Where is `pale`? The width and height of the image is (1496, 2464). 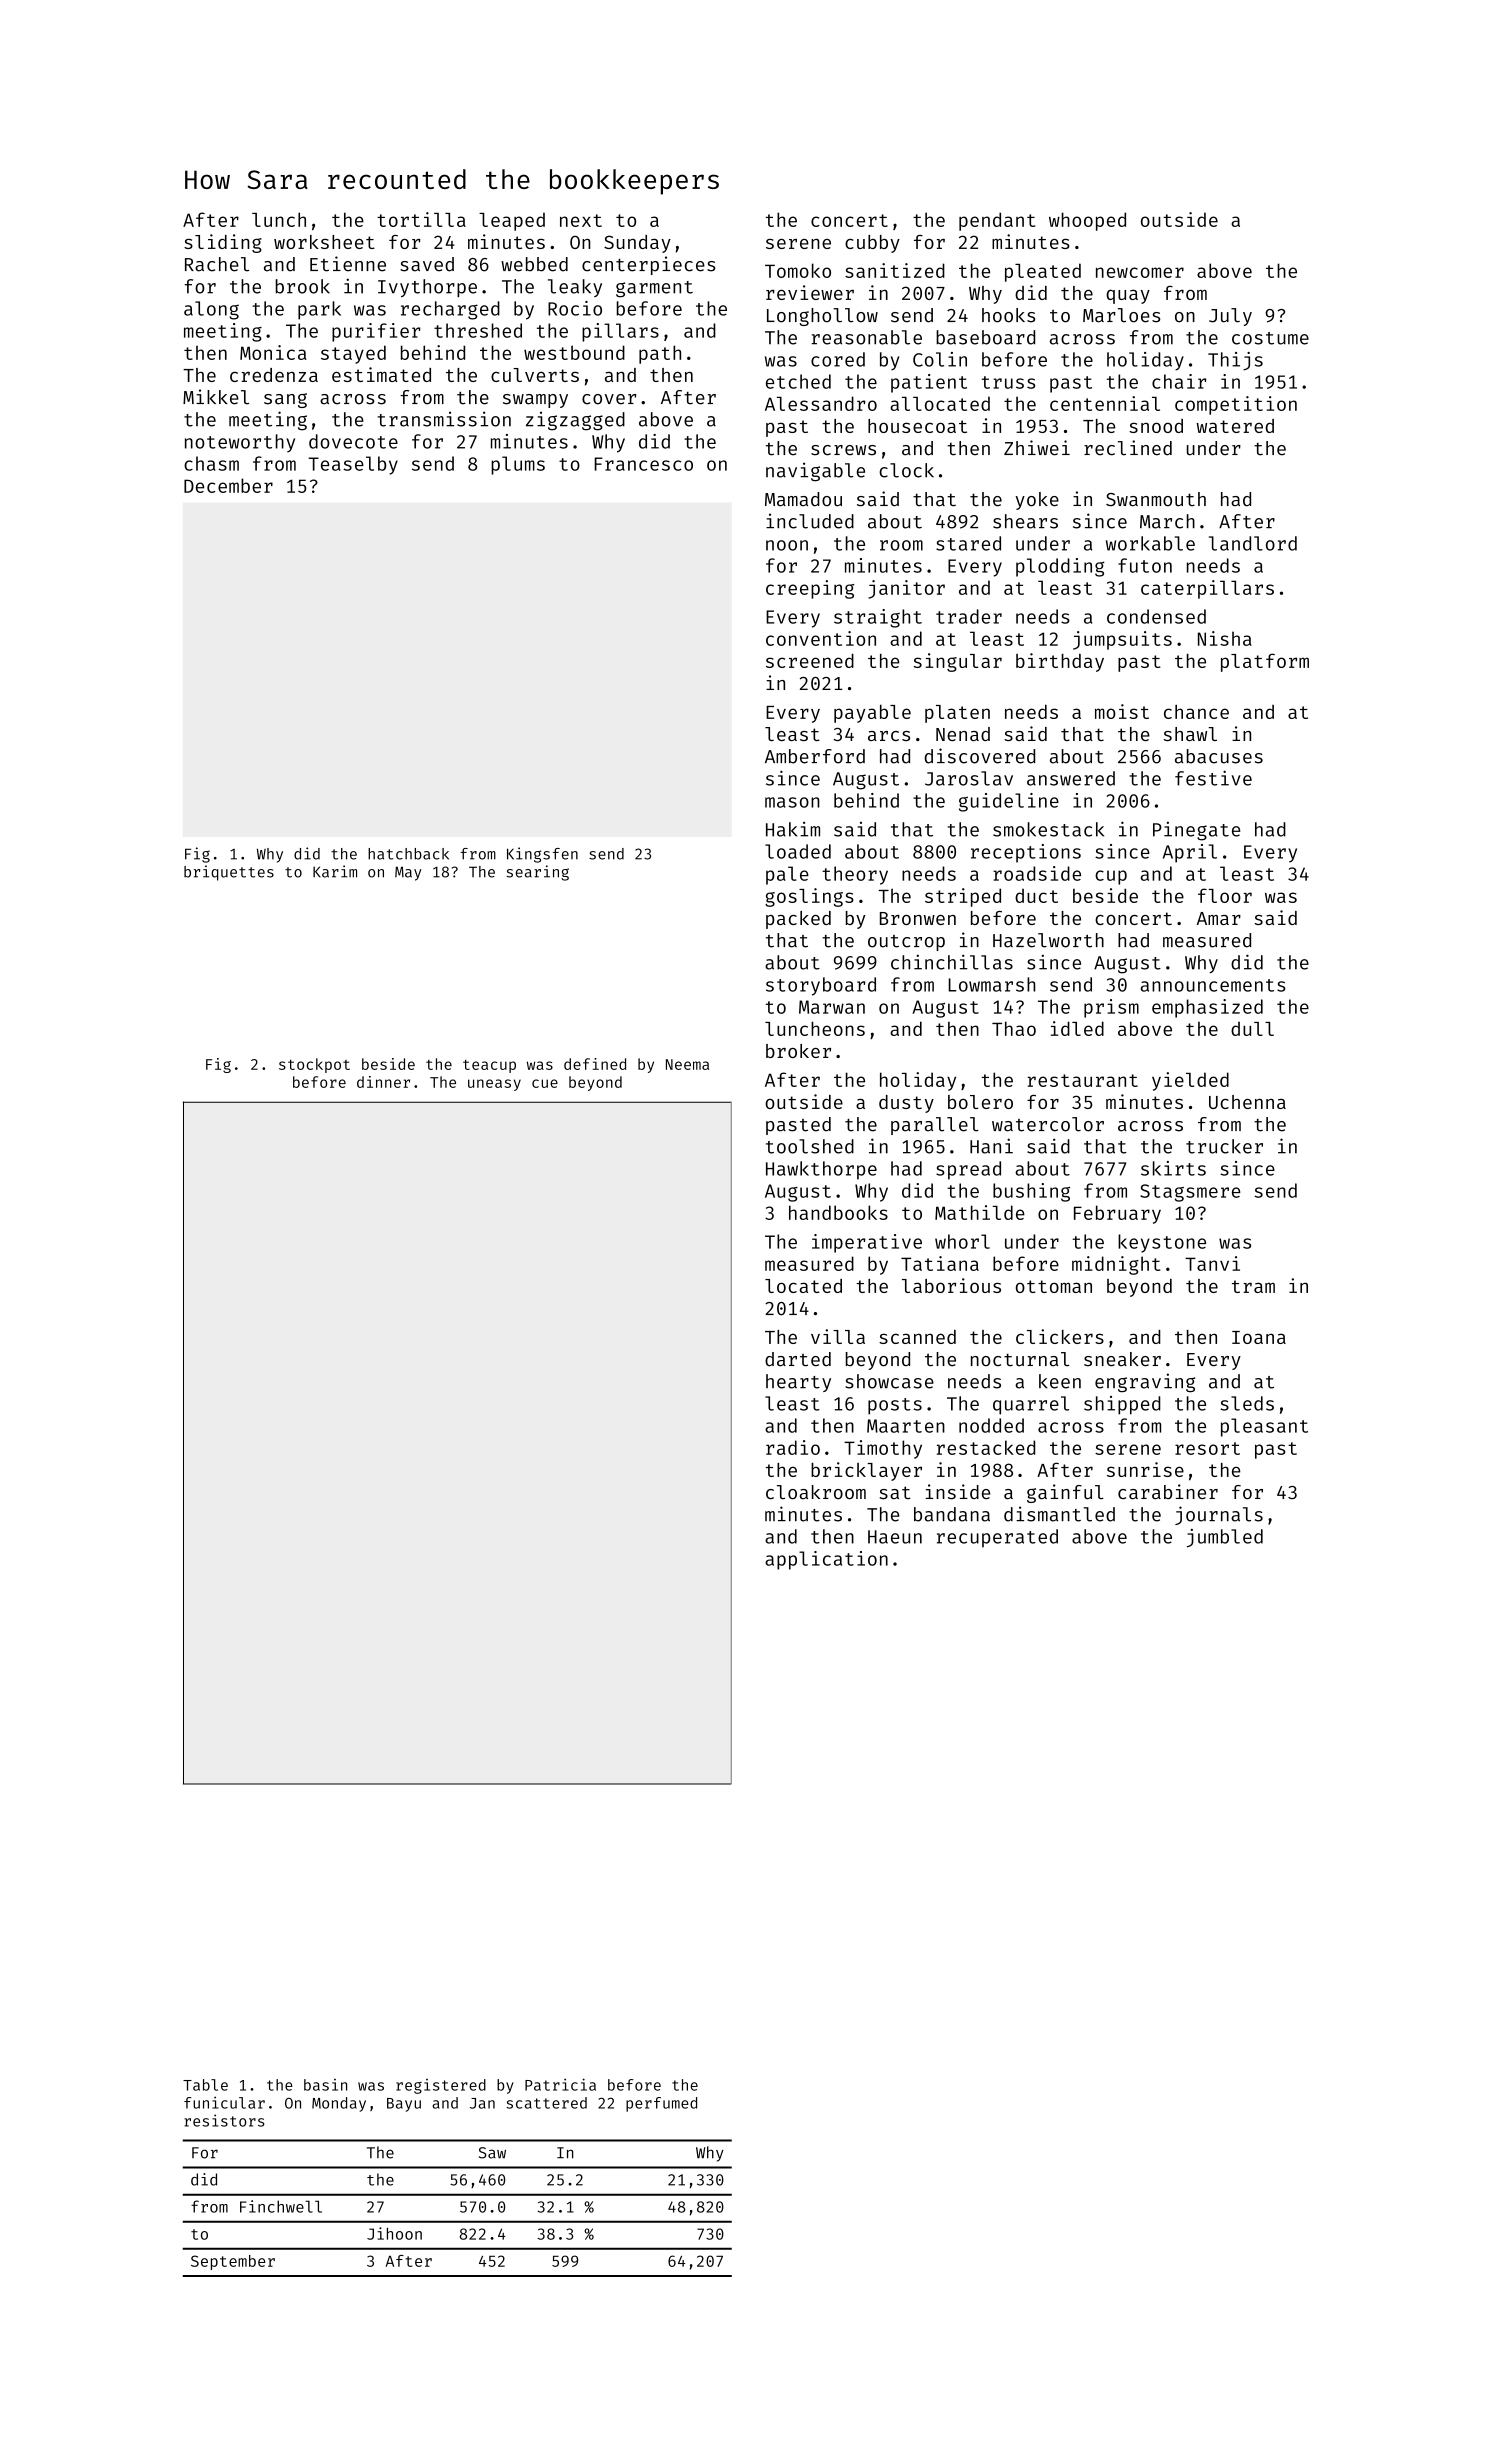 pale is located at coordinates (787, 875).
